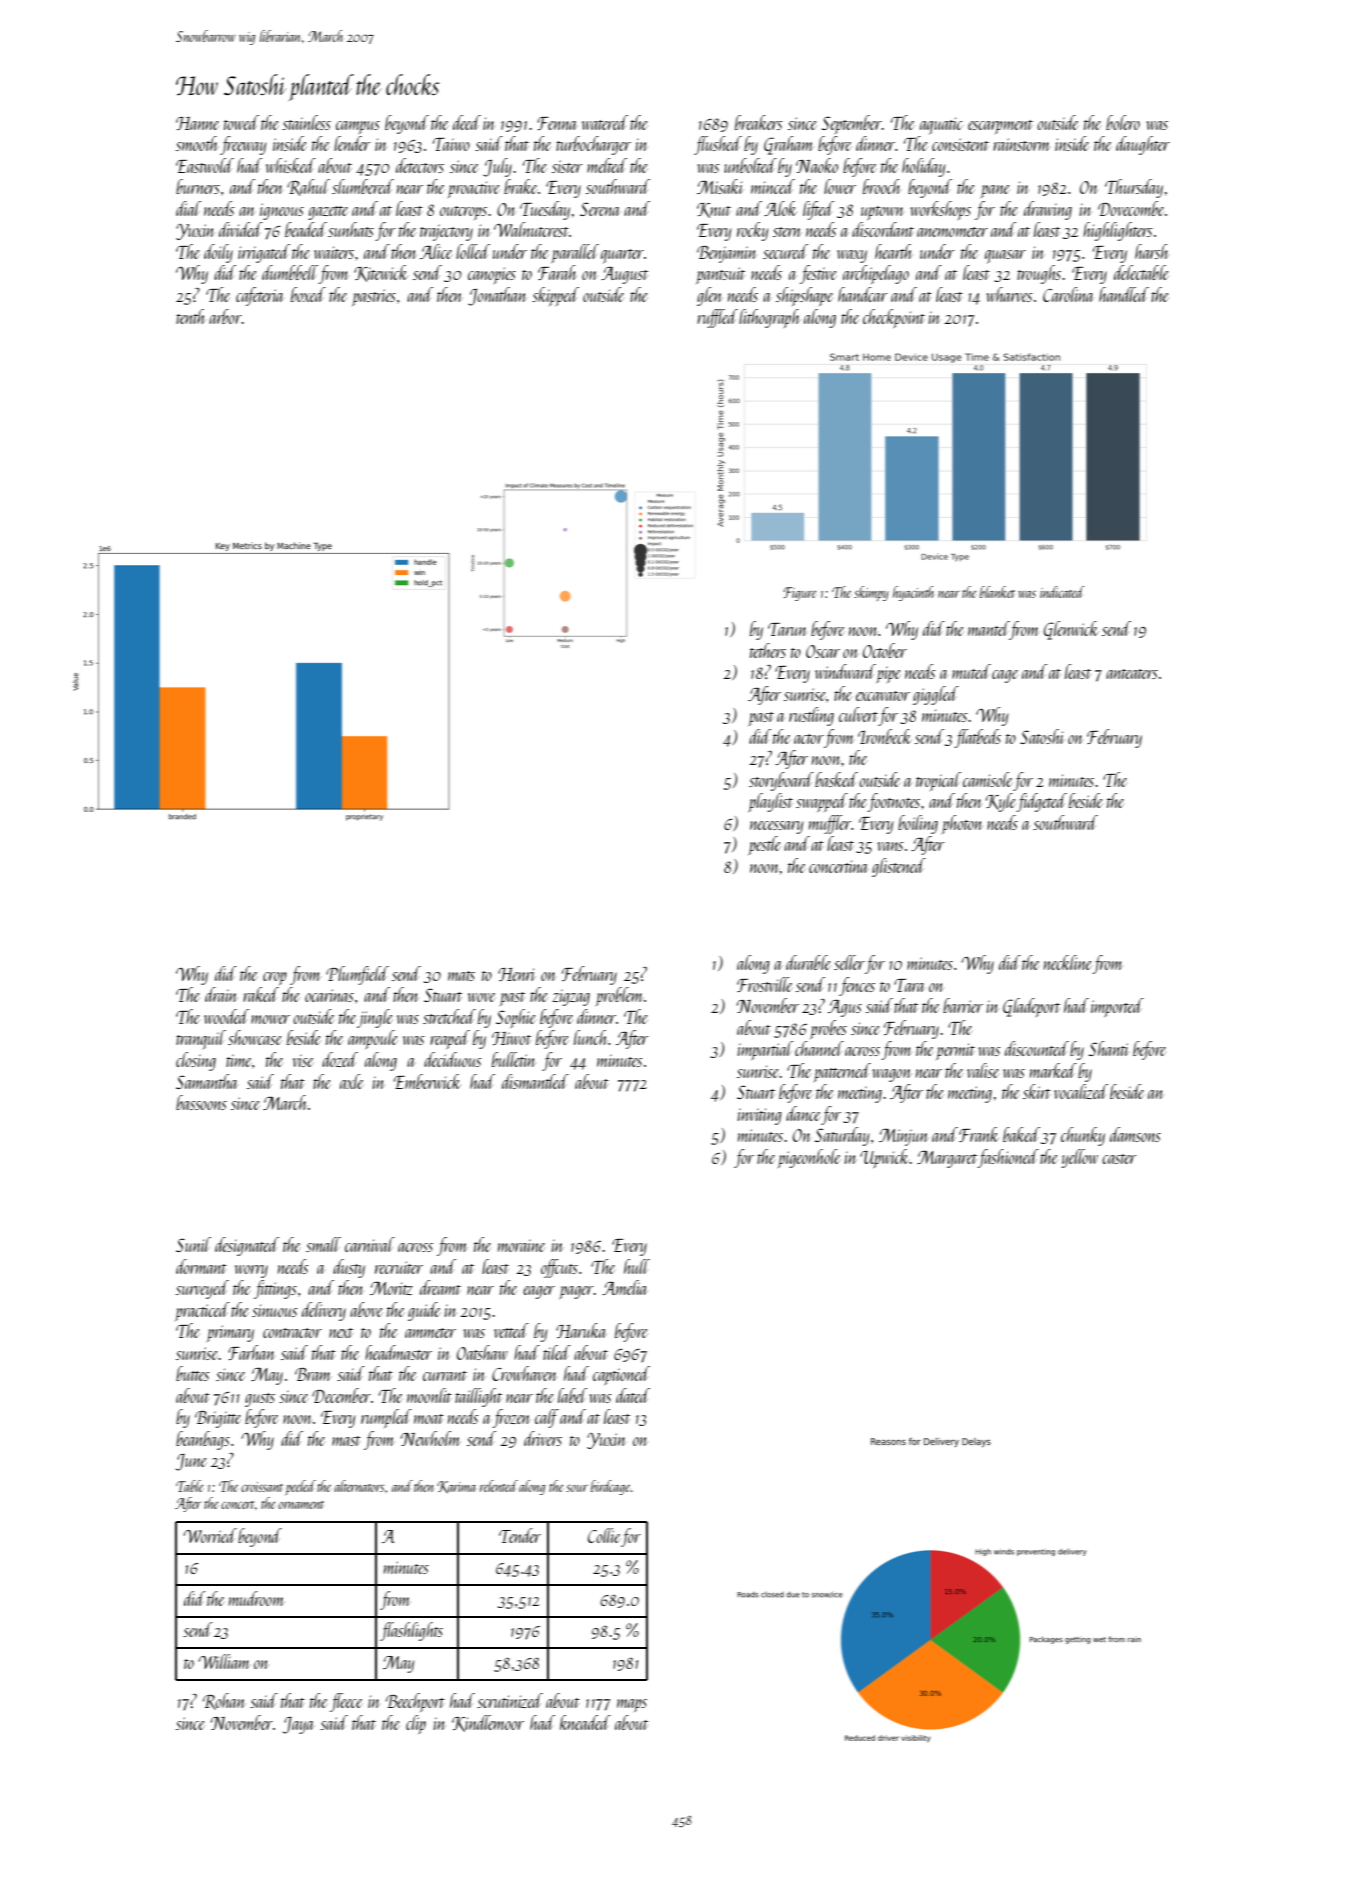 This image has height=1902, width=1345. Describe the element at coordinates (196, 143) in the image. I see `smooth` at that location.
